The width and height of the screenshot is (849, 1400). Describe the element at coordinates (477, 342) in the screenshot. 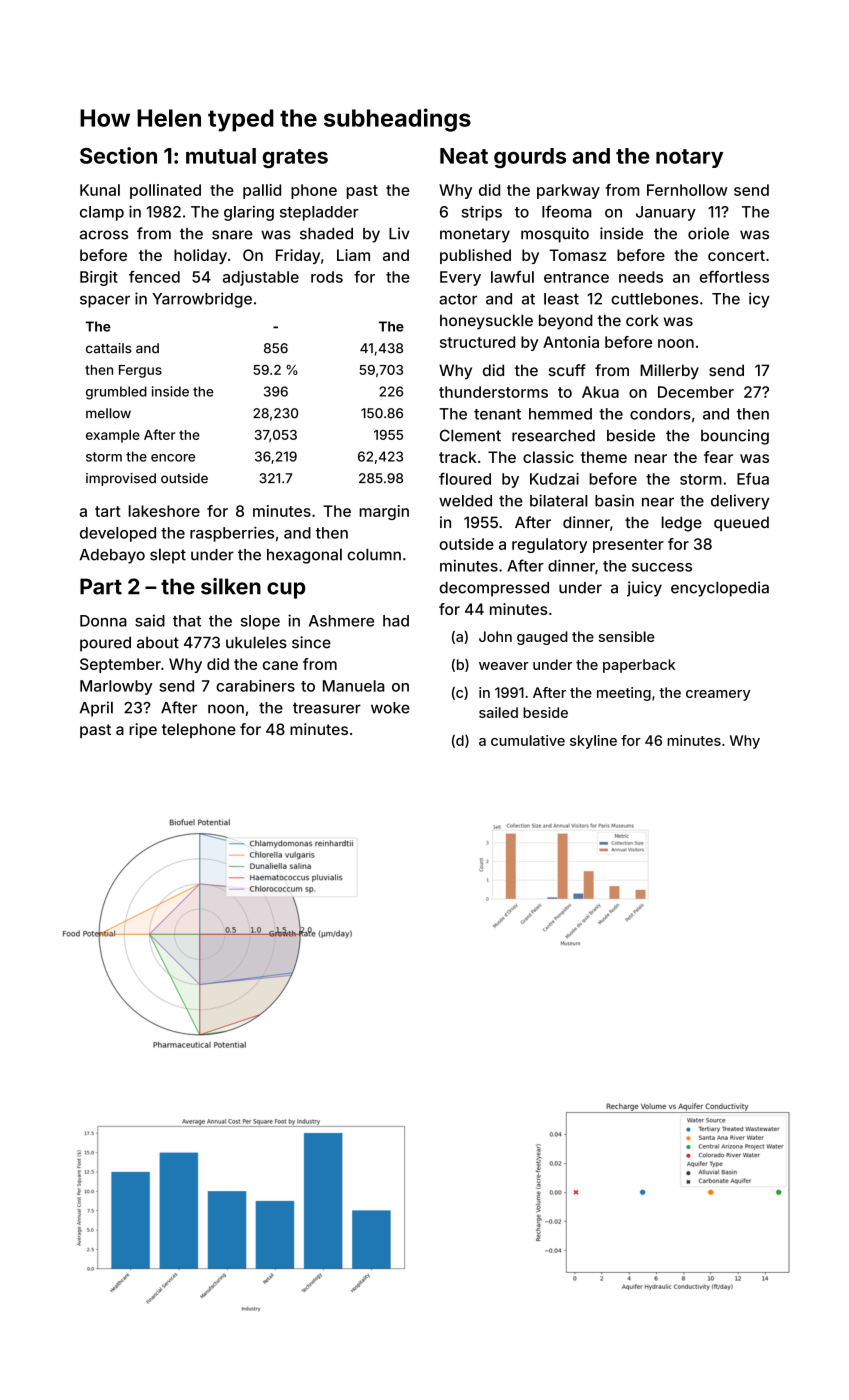

I see `structured` at that location.
